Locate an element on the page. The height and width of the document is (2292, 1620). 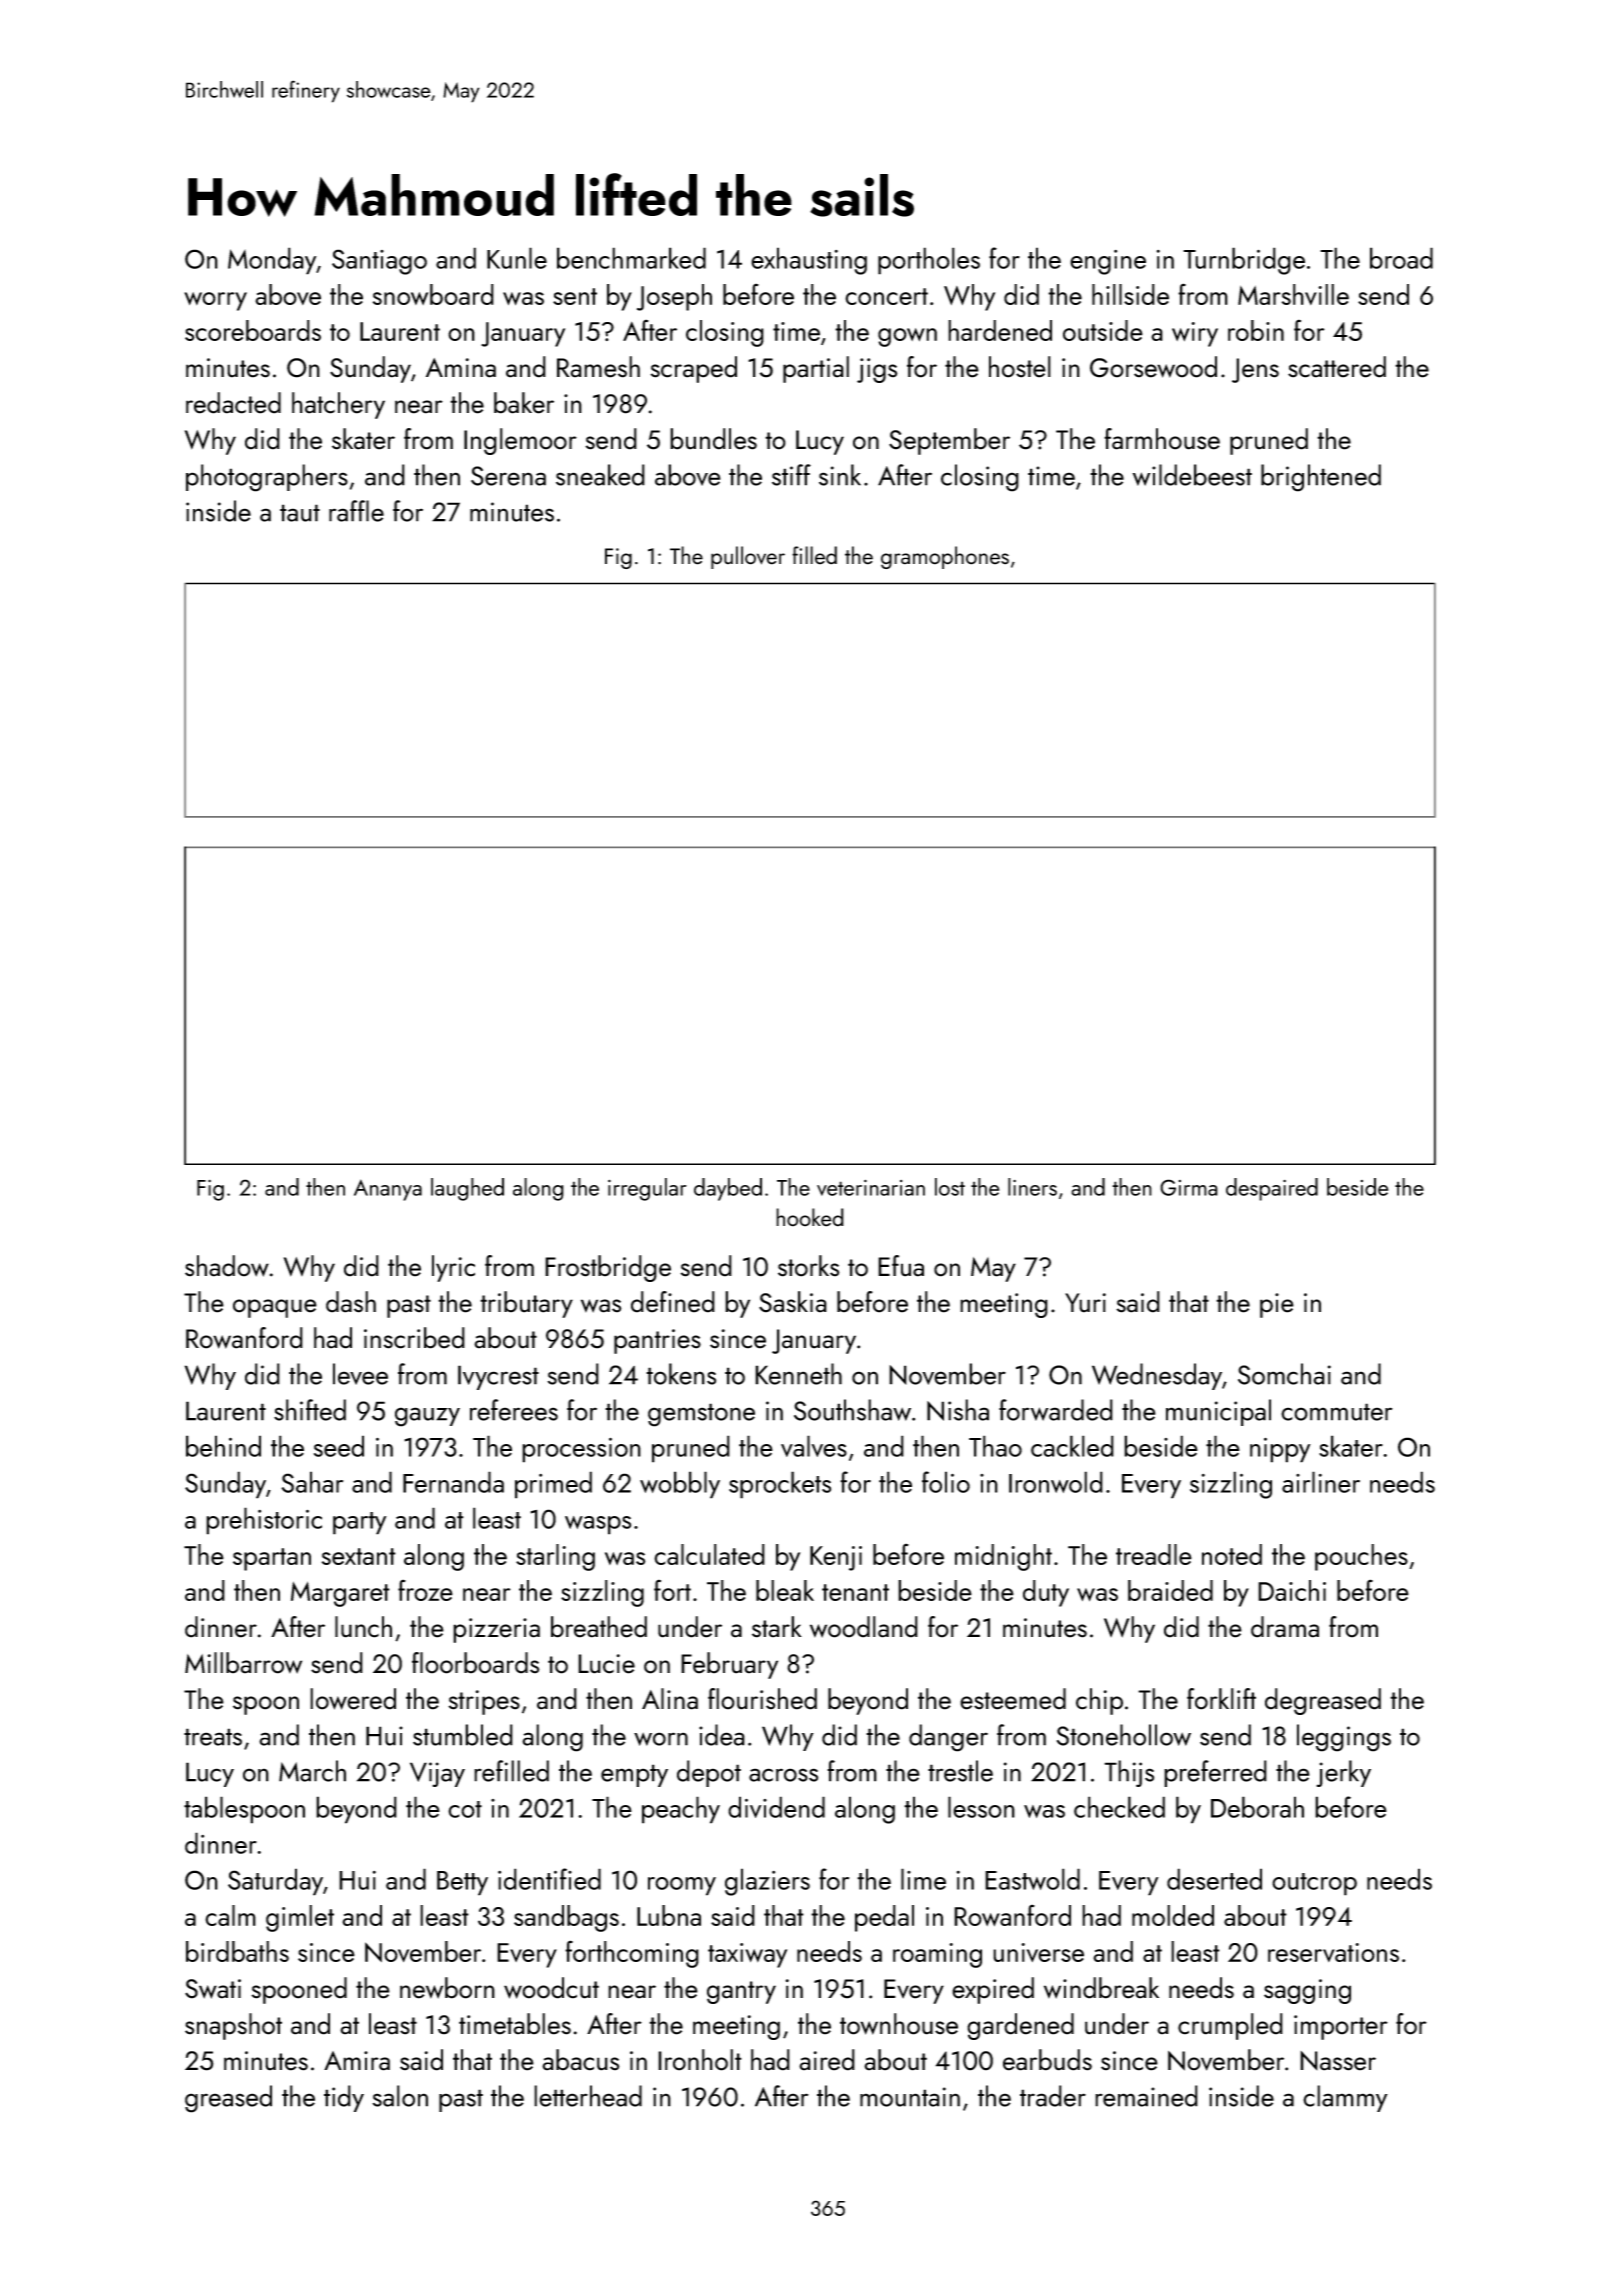
Kunle is located at coordinates (517, 258).
